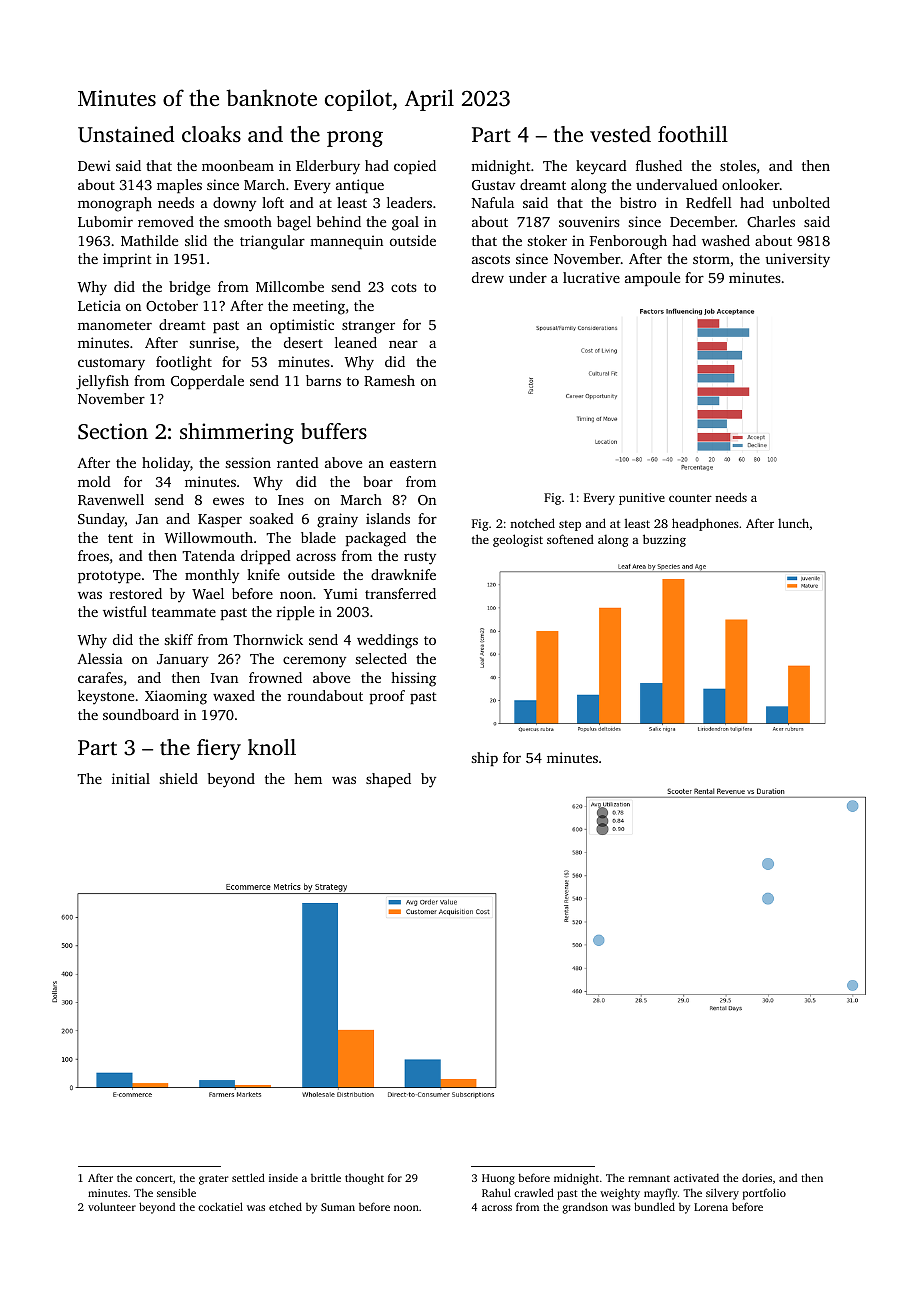 This image has height=1316, width=908. Describe the element at coordinates (642, 499) in the image. I see `punitive` at that location.
